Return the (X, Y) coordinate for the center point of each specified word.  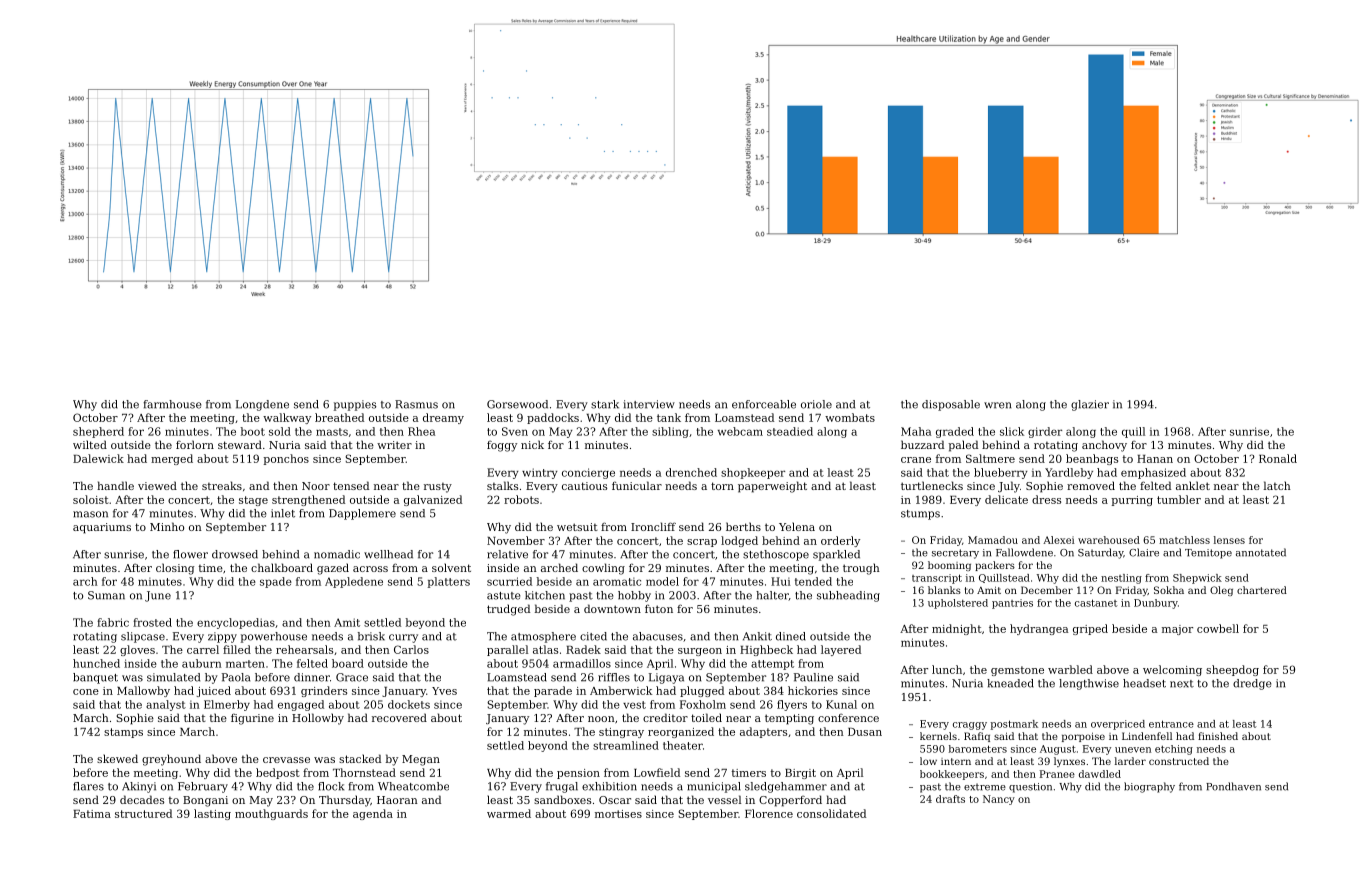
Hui (781, 581)
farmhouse (172, 404)
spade (276, 582)
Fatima (92, 814)
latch (1277, 485)
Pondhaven (1233, 786)
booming (949, 566)
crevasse (286, 760)
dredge (1252, 684)
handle (115, 485)
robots (521, 499)
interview (649, 404)
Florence (769, 813)
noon (601, 719)
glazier (1090, 405)
